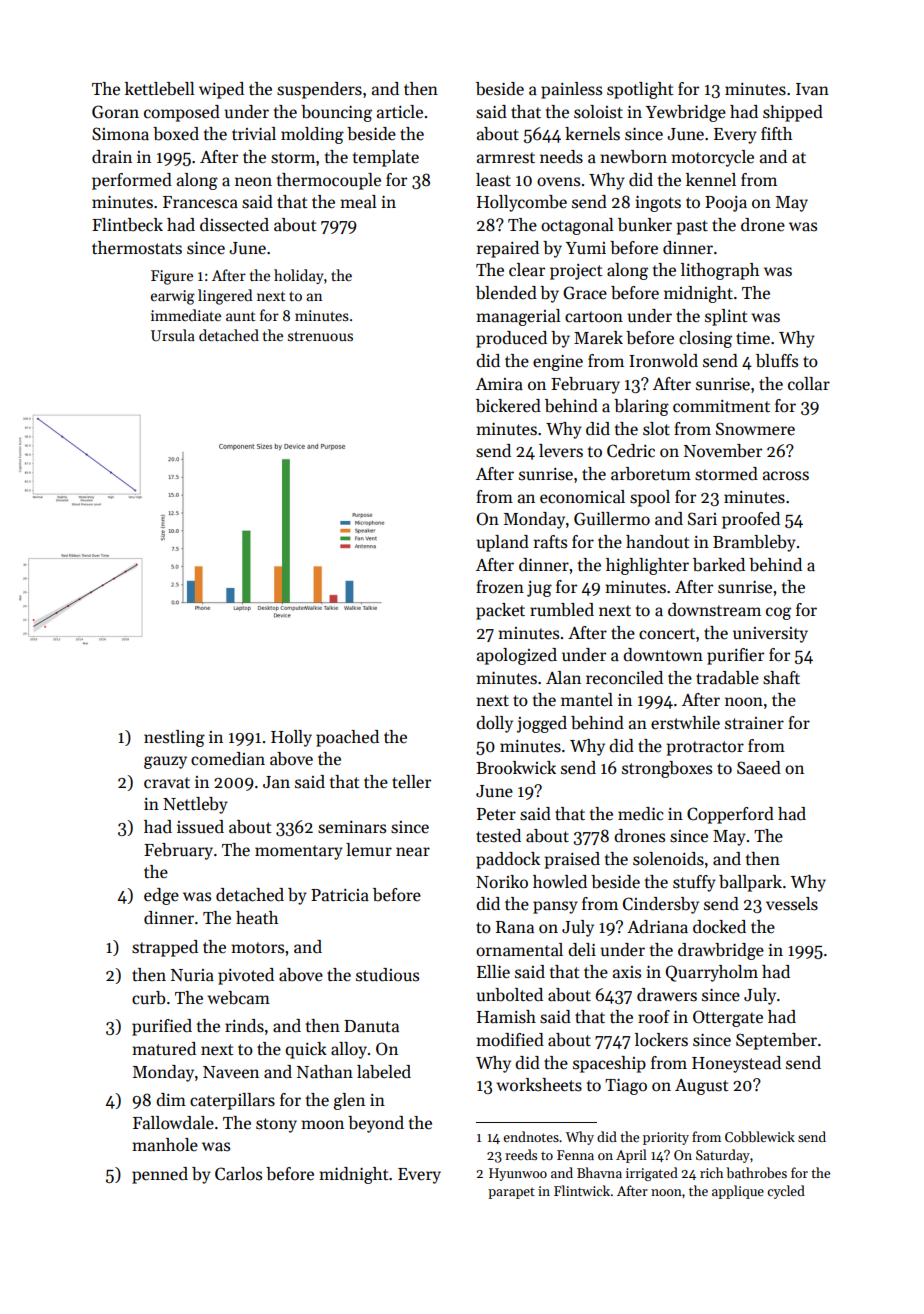  I want to click on Copperford, so click(730, 815).
